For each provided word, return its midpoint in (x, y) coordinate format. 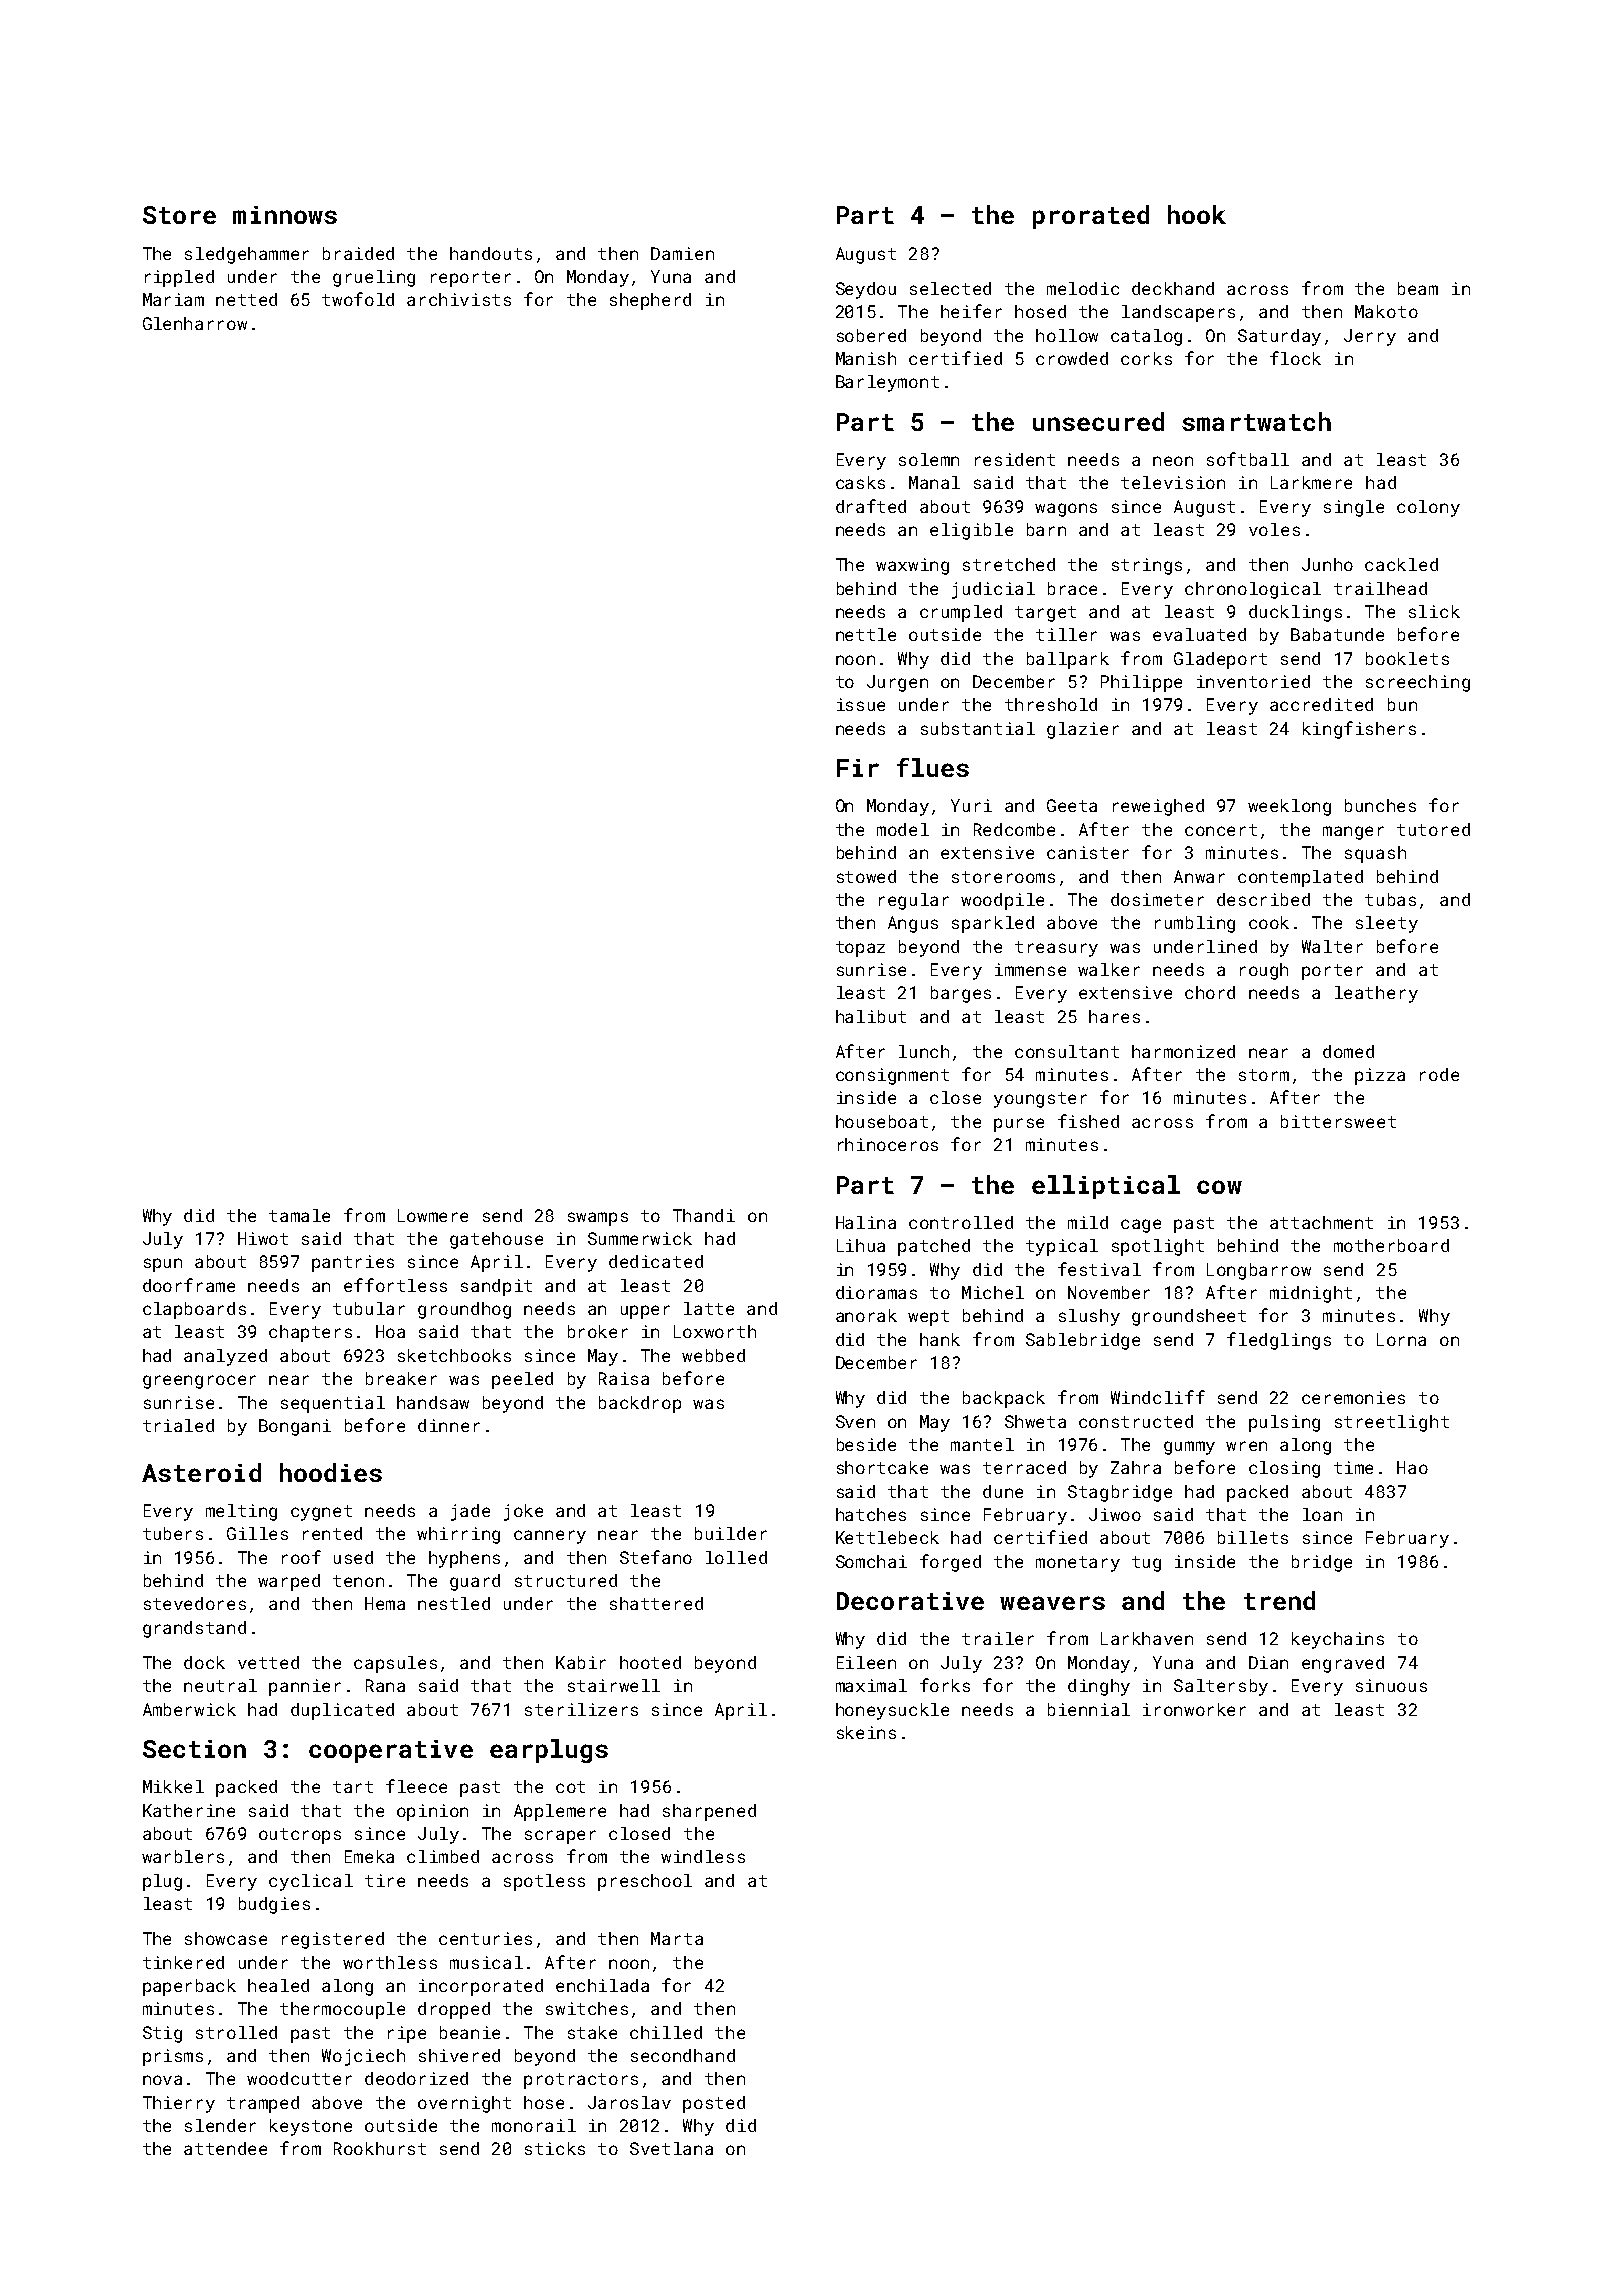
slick (1434, 611)
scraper (560, 1837)
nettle (866, 634)
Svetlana (671, 2148)
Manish (866, 358)
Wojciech (363, 2057)
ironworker (1194, 1709)
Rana (385, 1685)
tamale (299, 1215)
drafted (871, 506)
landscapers (1178, 313)
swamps (598, 1219)
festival (1099, 1269)
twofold (358, 299)
